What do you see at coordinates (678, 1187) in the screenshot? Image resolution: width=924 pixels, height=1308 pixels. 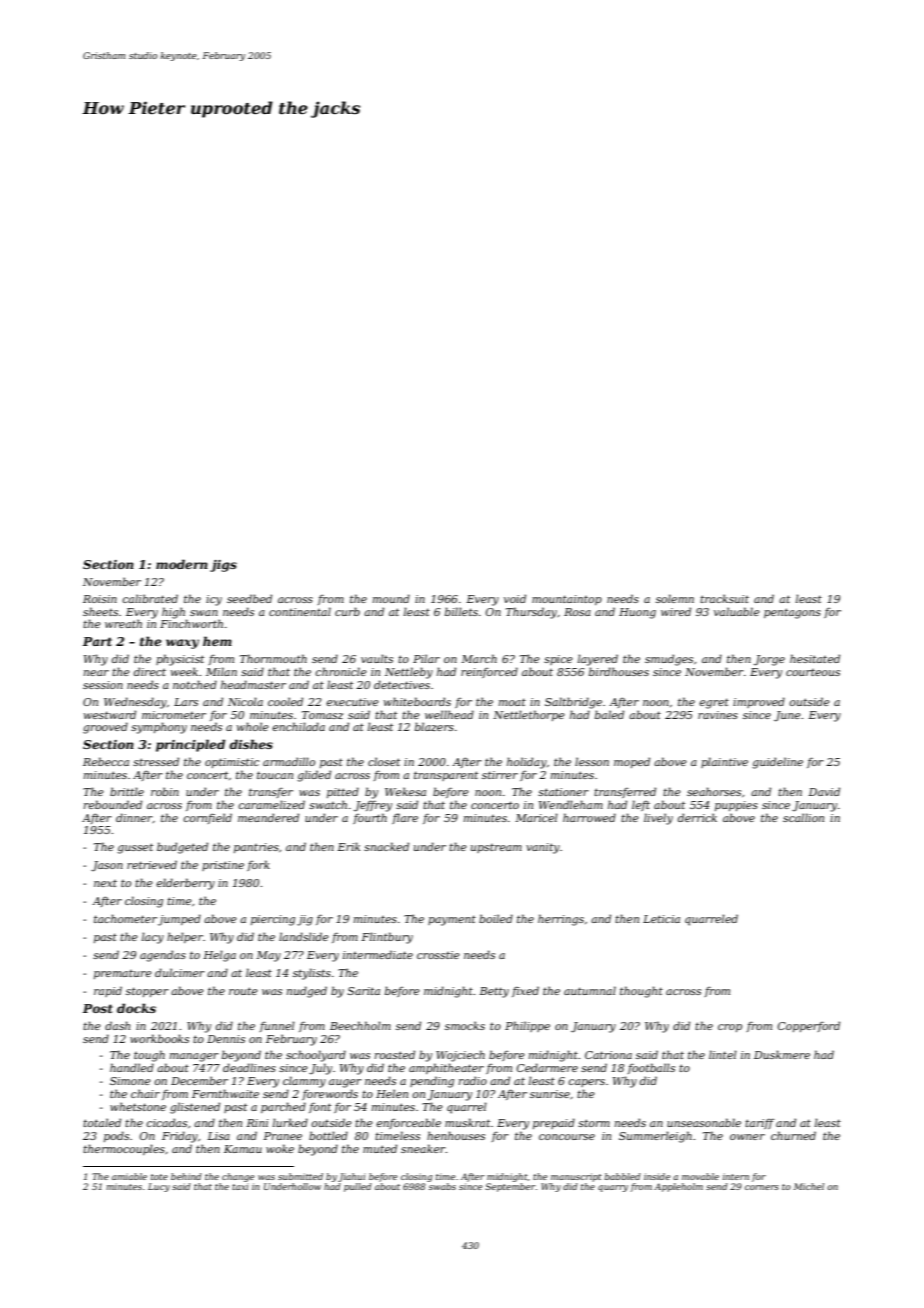 I see `Appleholm` at bounding box center [678, 1187].
